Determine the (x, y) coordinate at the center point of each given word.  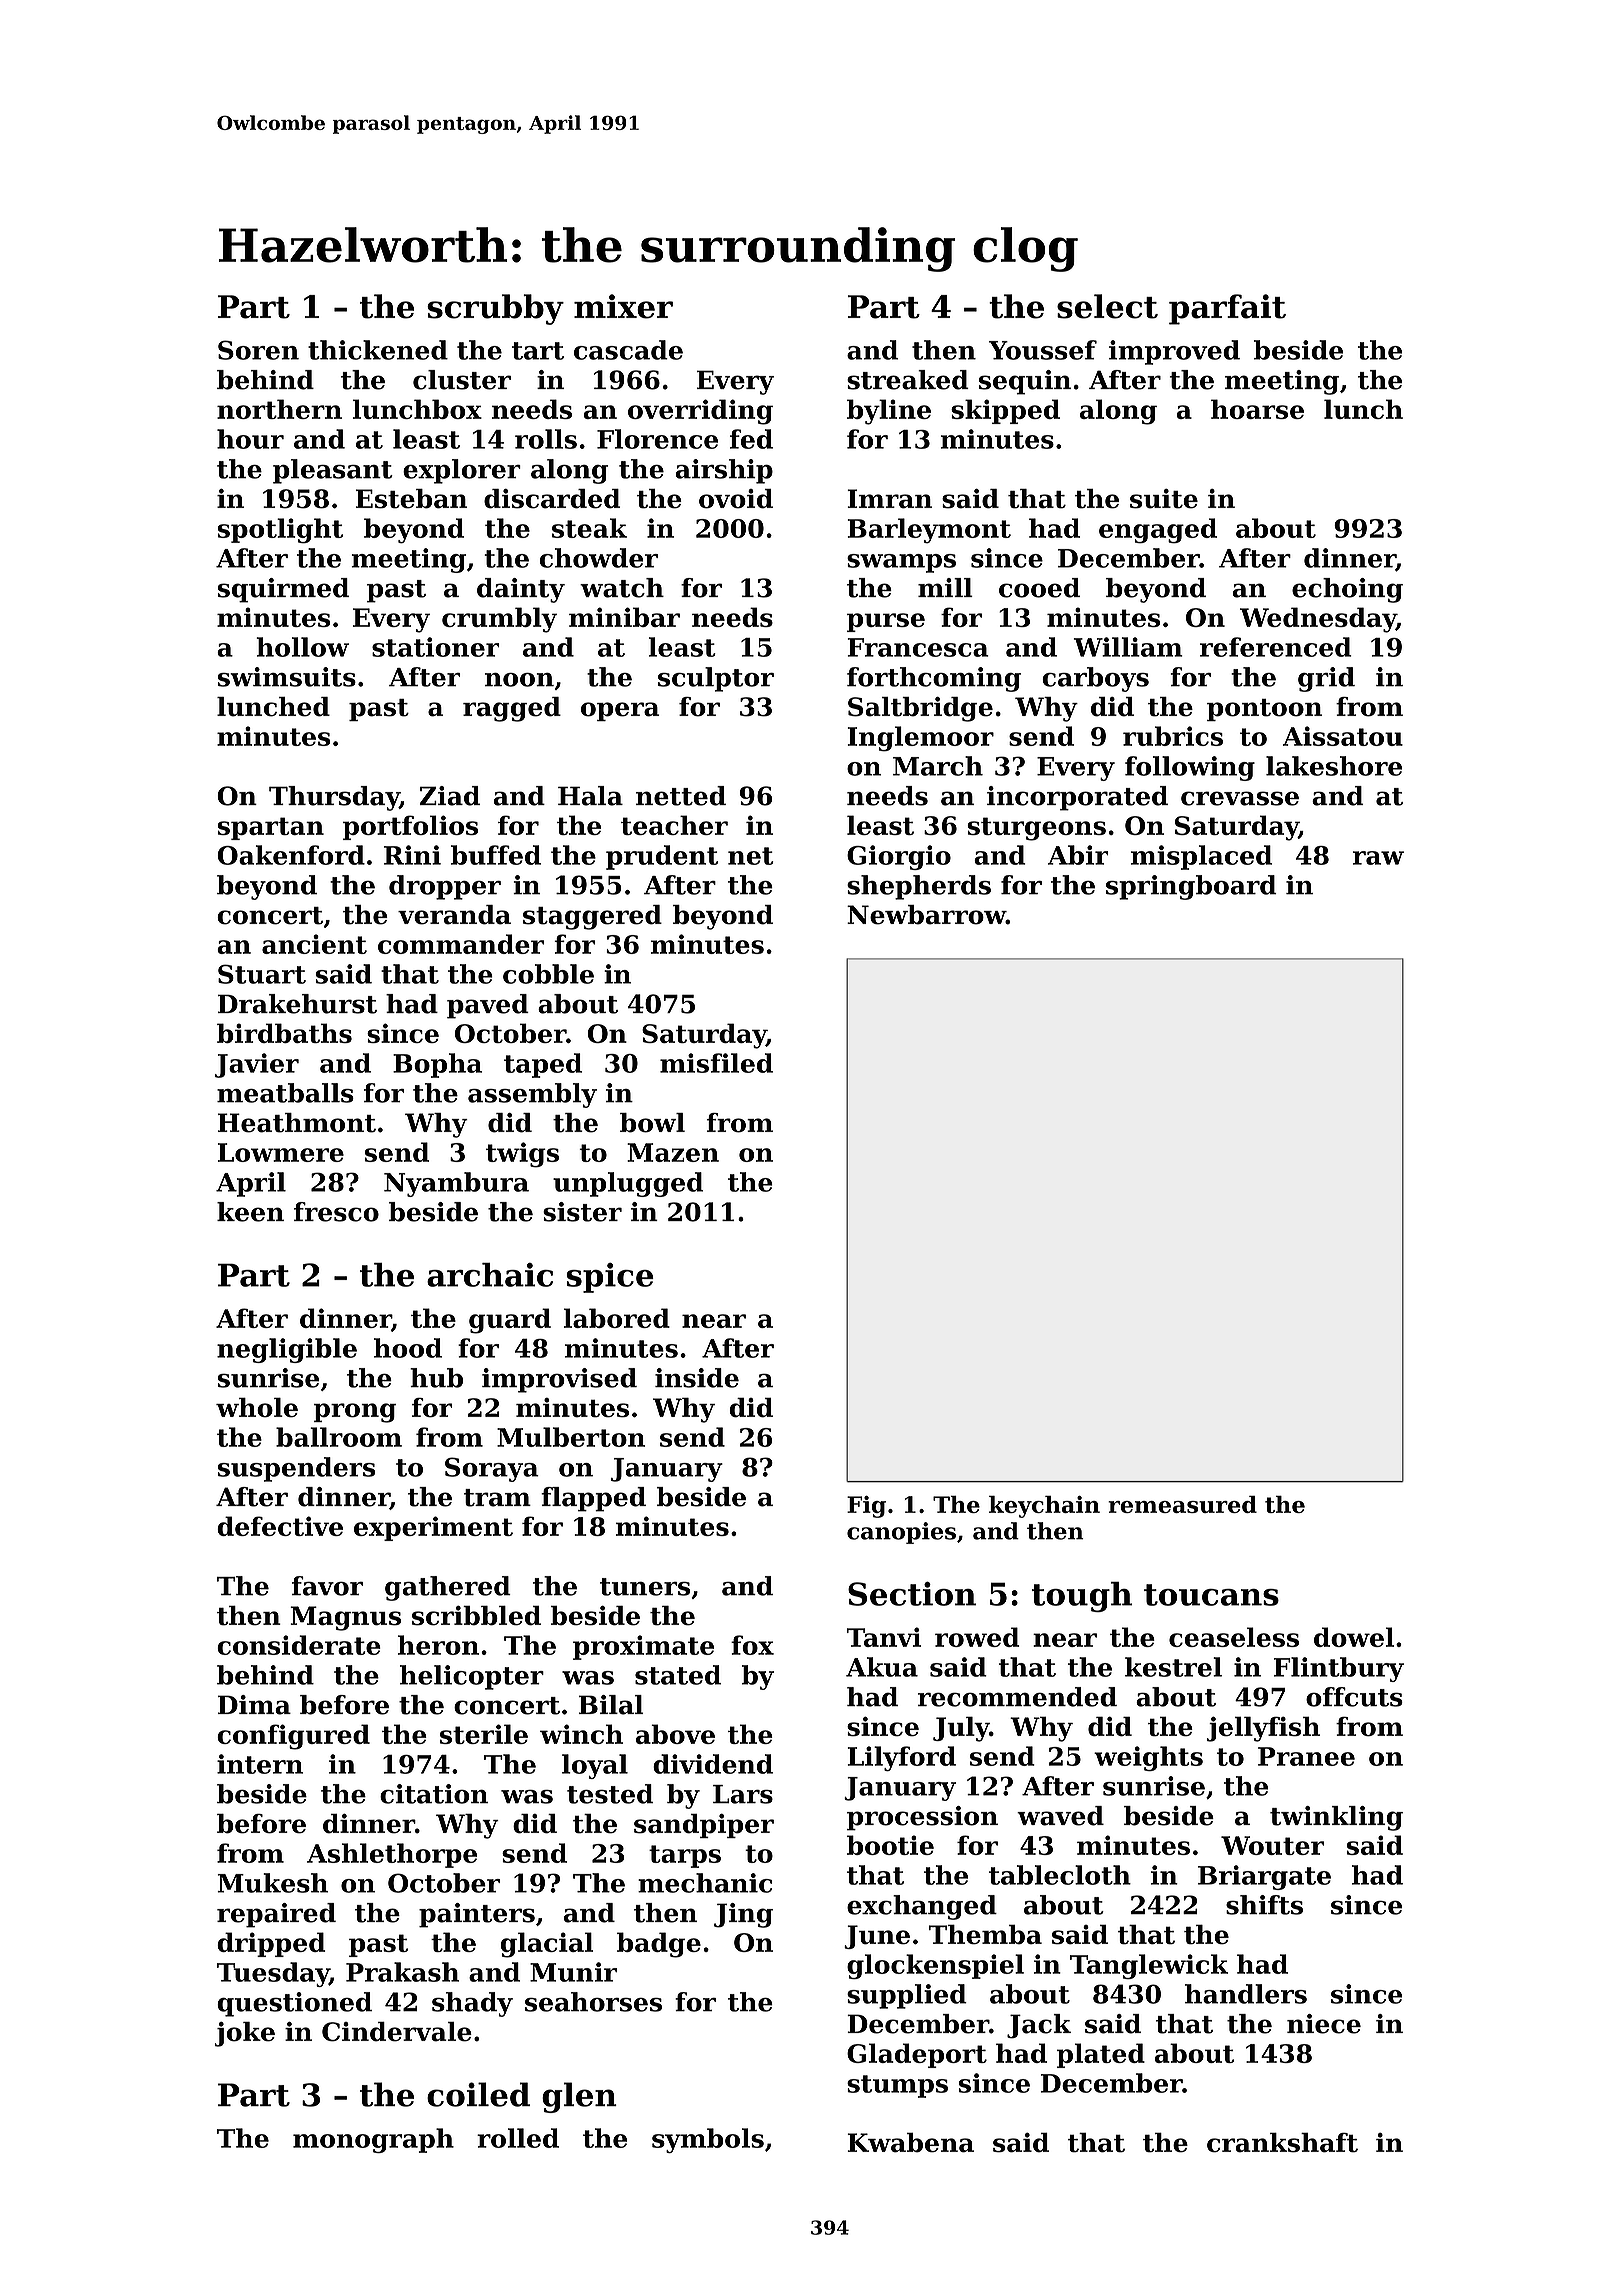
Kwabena (910, 2143)
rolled (518, 2138)
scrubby (495, 309)
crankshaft (1282, 2143)
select (1107, 306)
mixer (623, 306)
